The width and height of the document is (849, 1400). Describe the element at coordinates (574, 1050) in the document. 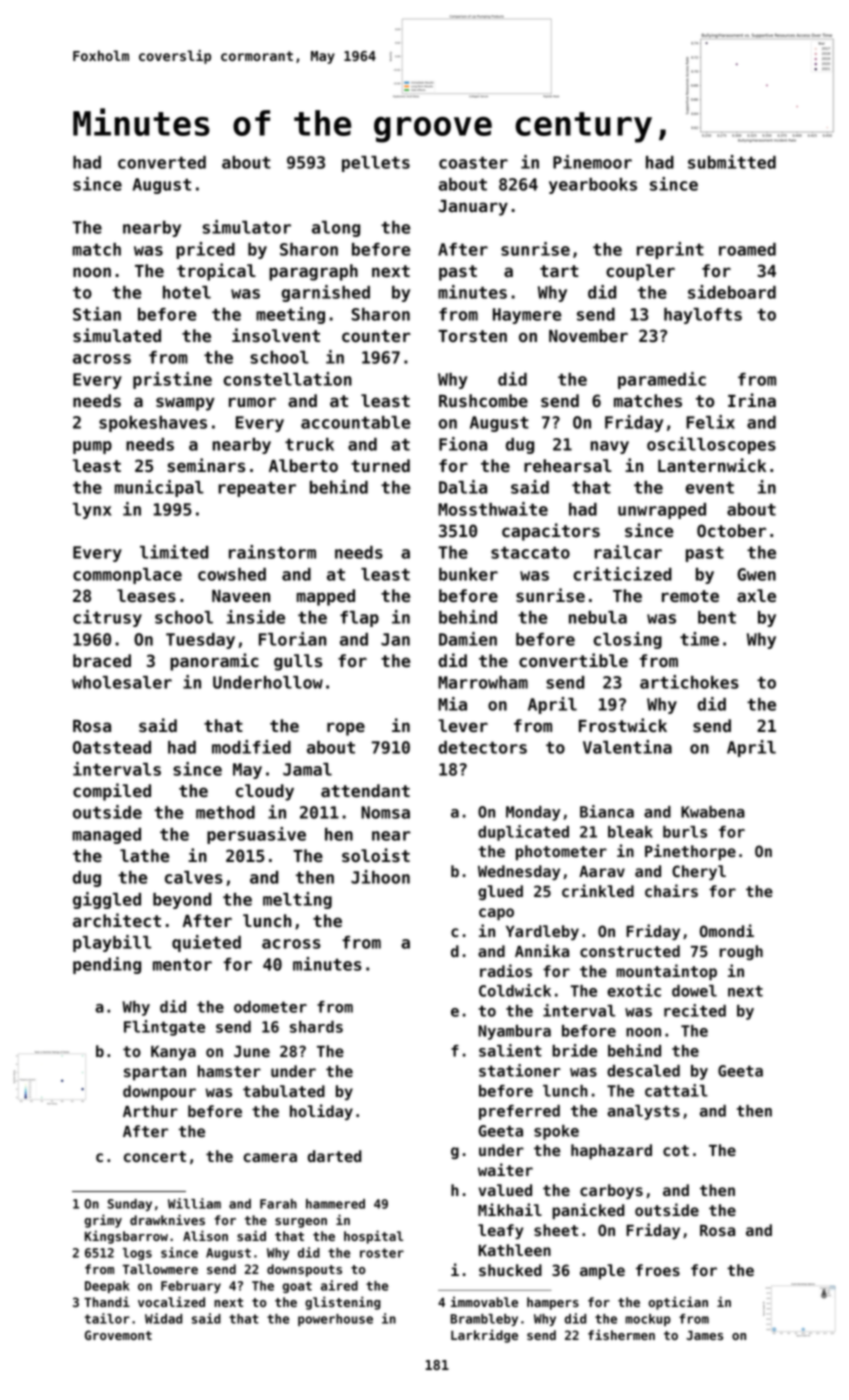

I see `bride` at that location.
